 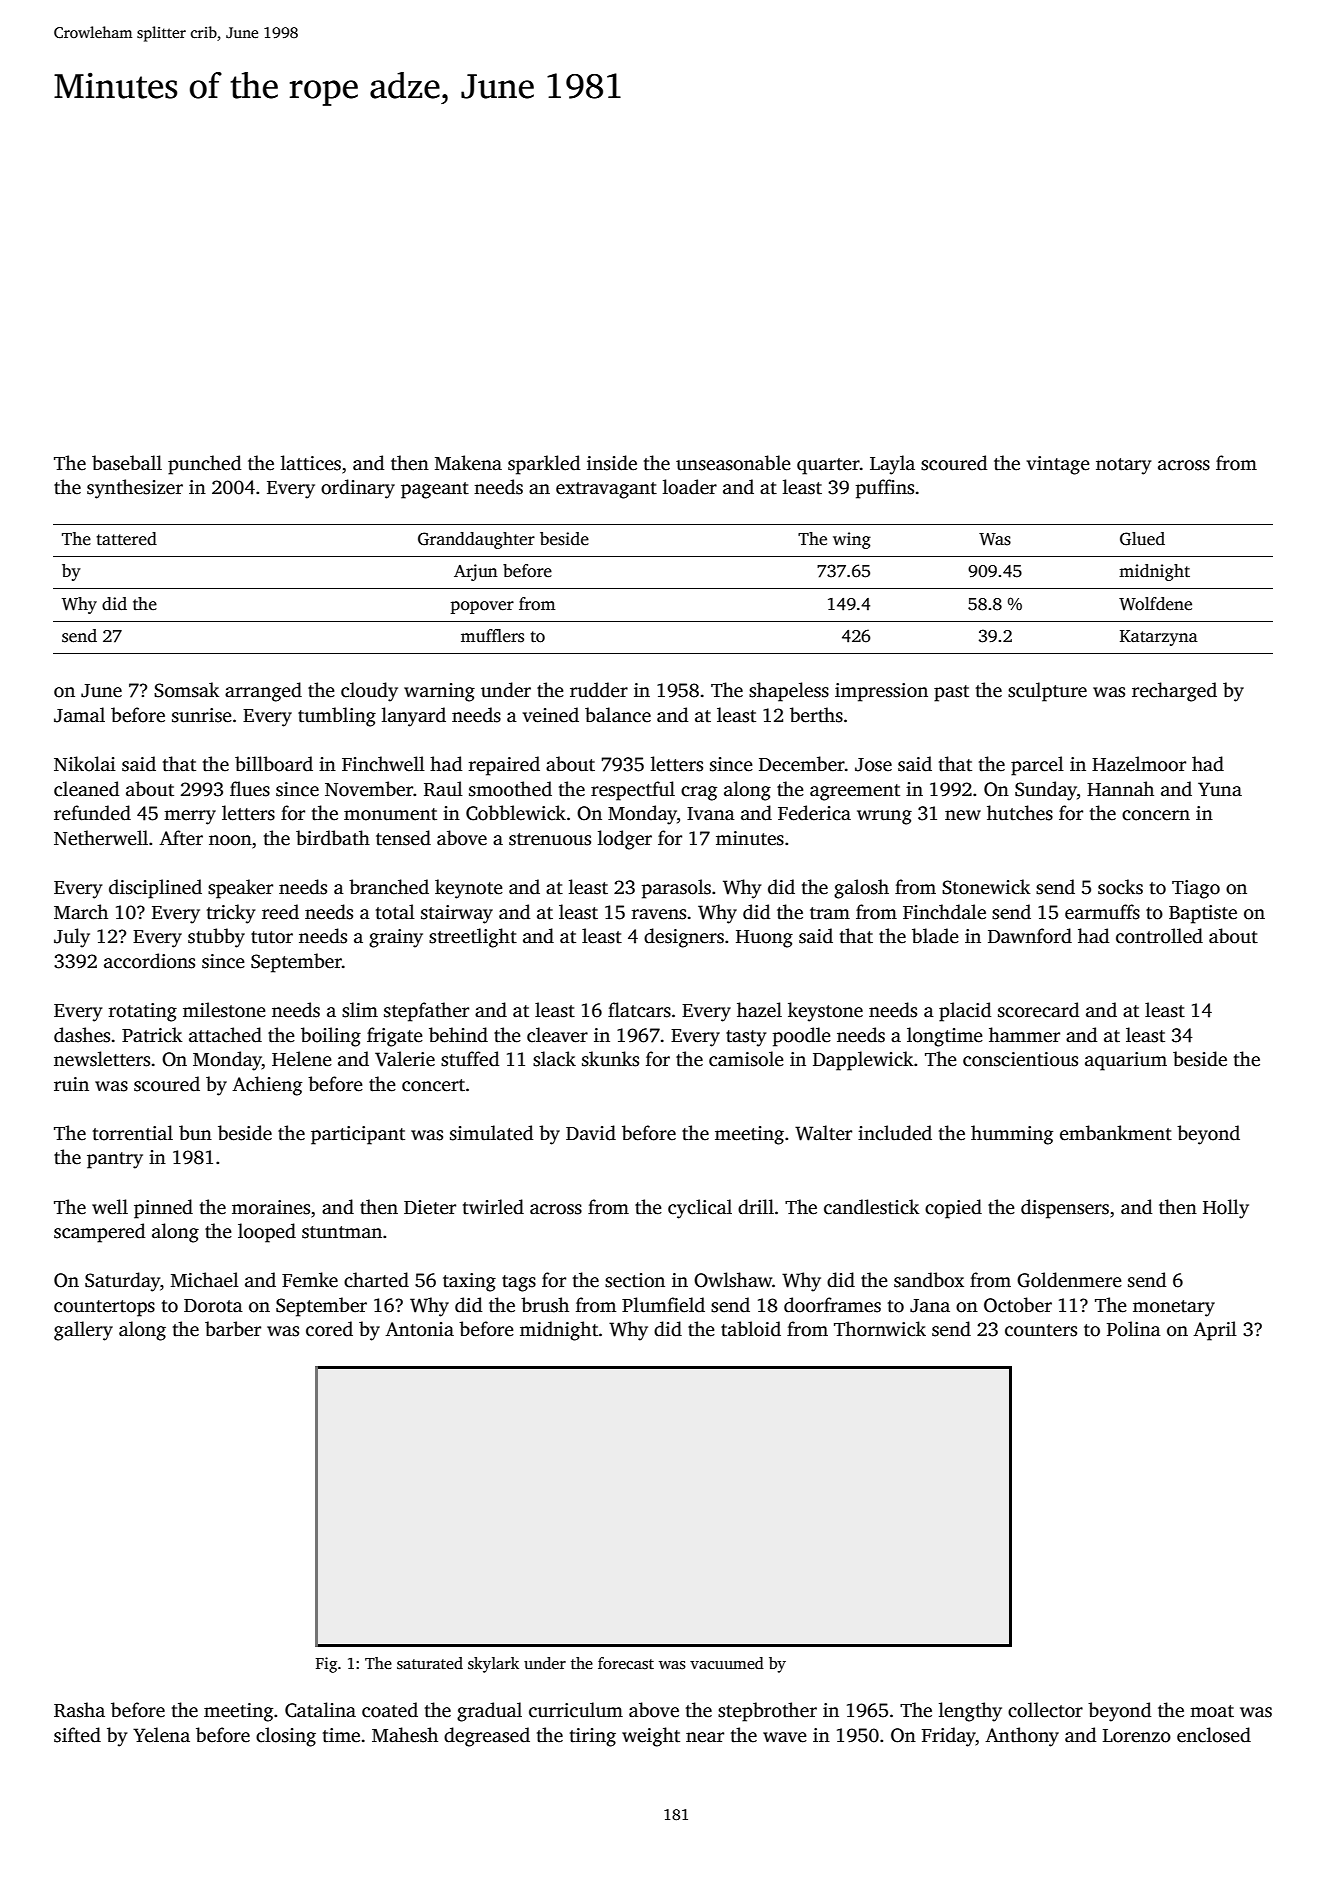 What do you see at coordinates (187, 690) in the screenshot?
I see `Somsak` at bounding box center [187, 690].
